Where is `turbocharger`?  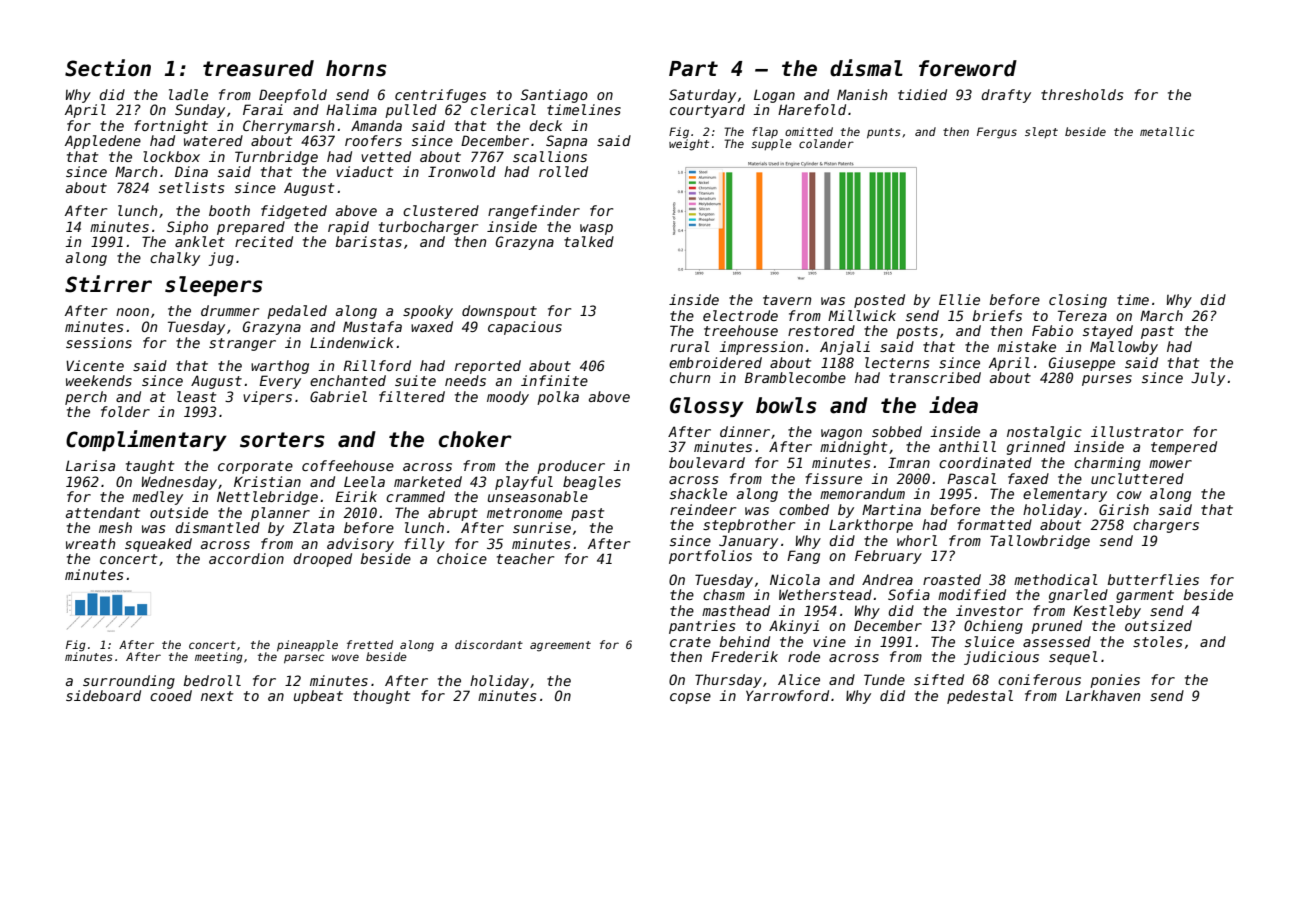 turbocharger is located at coordinates (428, 228).
